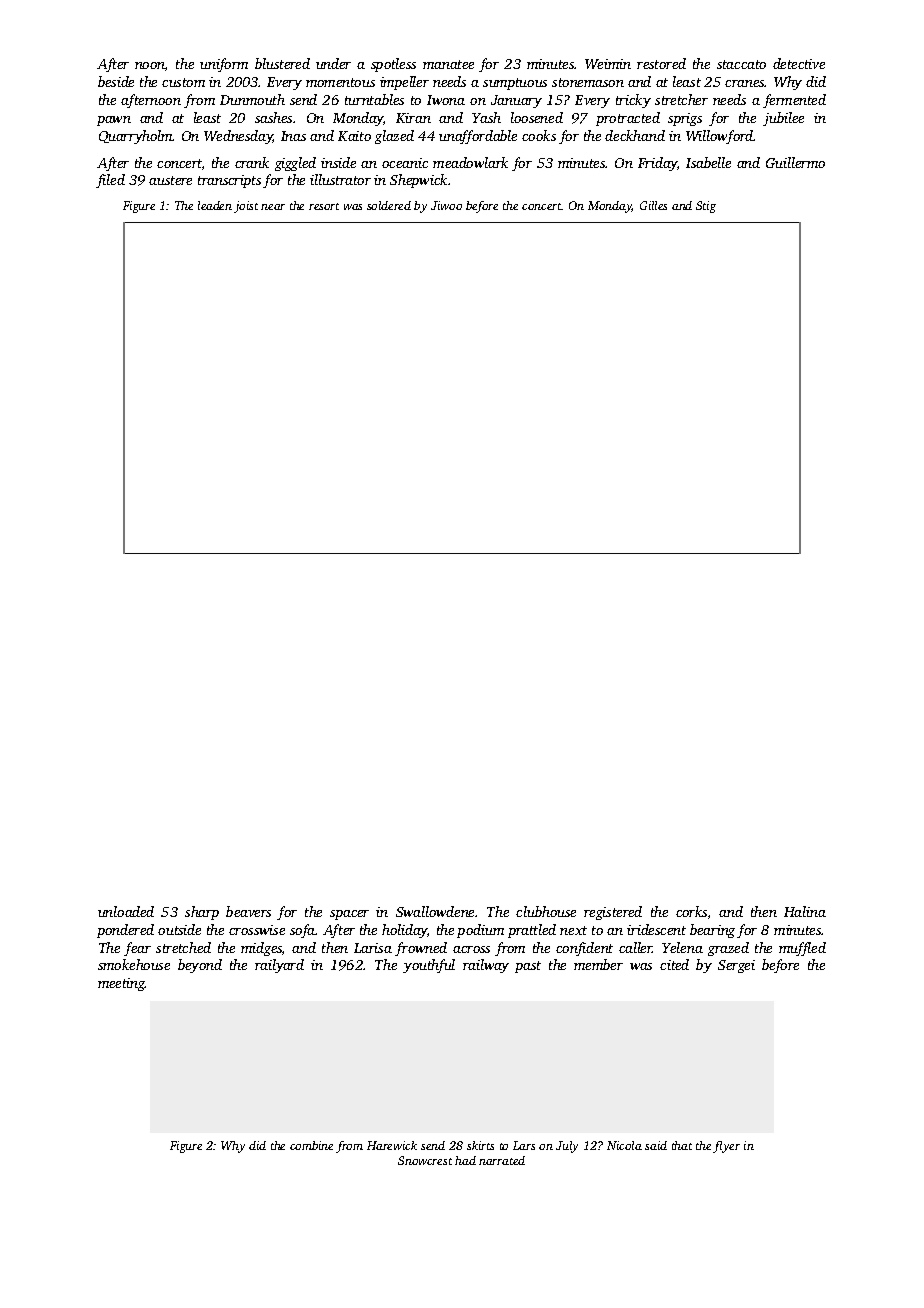 The width and height of the document is (924, 1308). What do you see at coordinates (121, 984) in the document?
I see `meeting` at bounding box center [121, 984].
